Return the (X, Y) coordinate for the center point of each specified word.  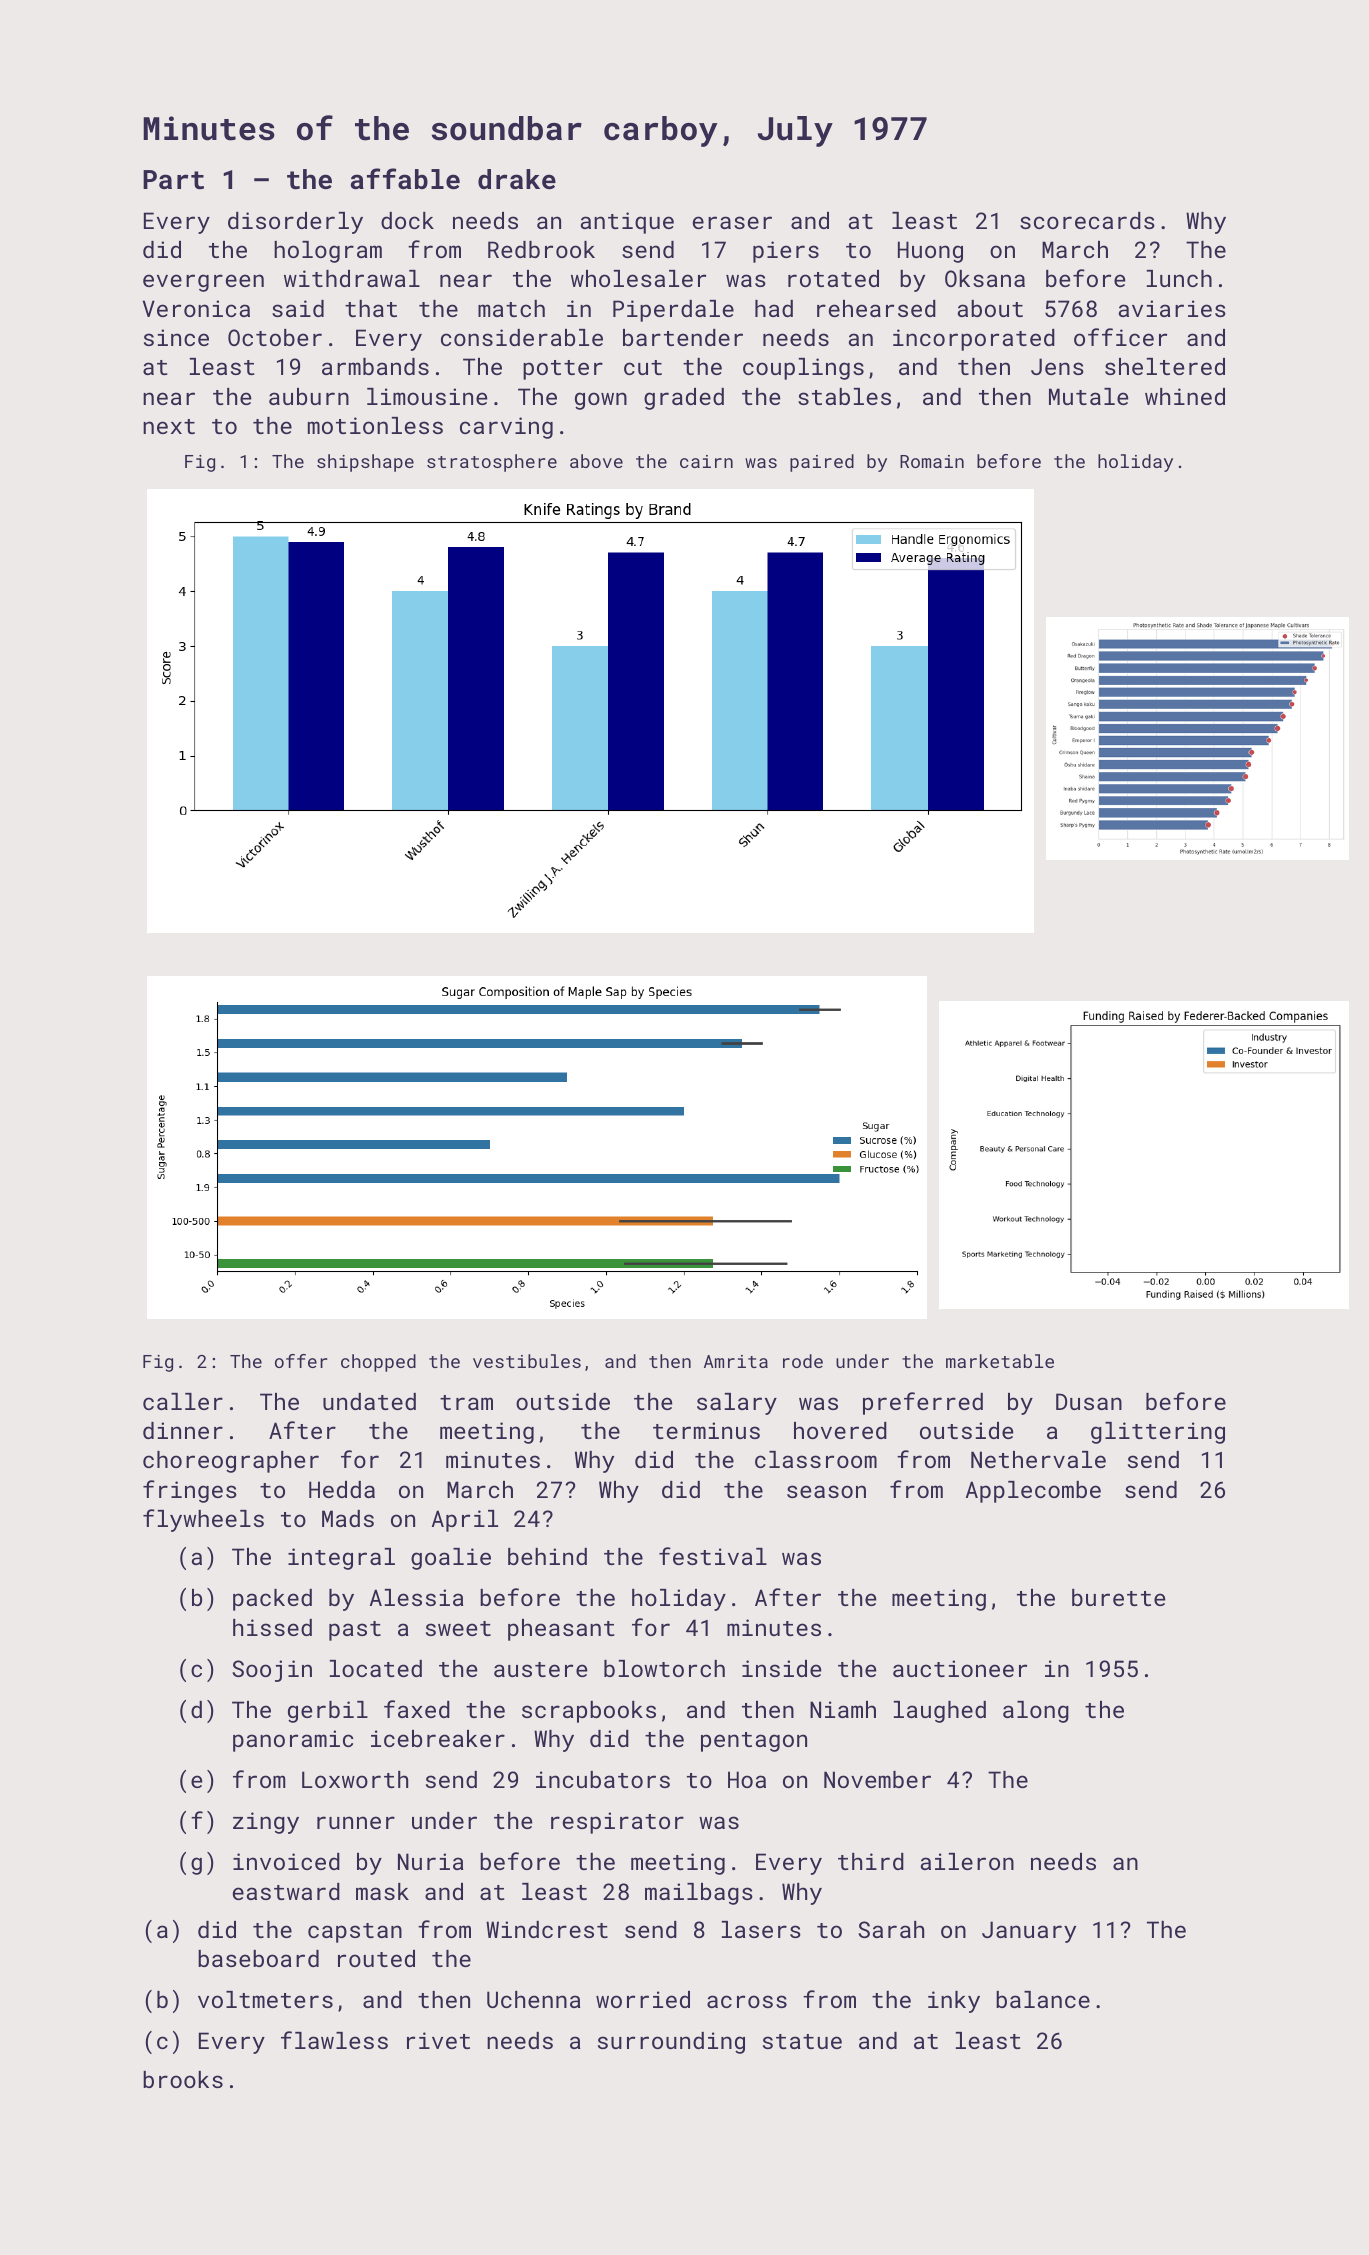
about (990, 308)
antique (627, 223)
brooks (183, 2079)
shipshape (365, 463)
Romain (932, 461)
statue (802, 2041)
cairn (706, 461)
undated (369, 1401)
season (826, 1491)
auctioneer (960, 1668)
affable (405, 178)
